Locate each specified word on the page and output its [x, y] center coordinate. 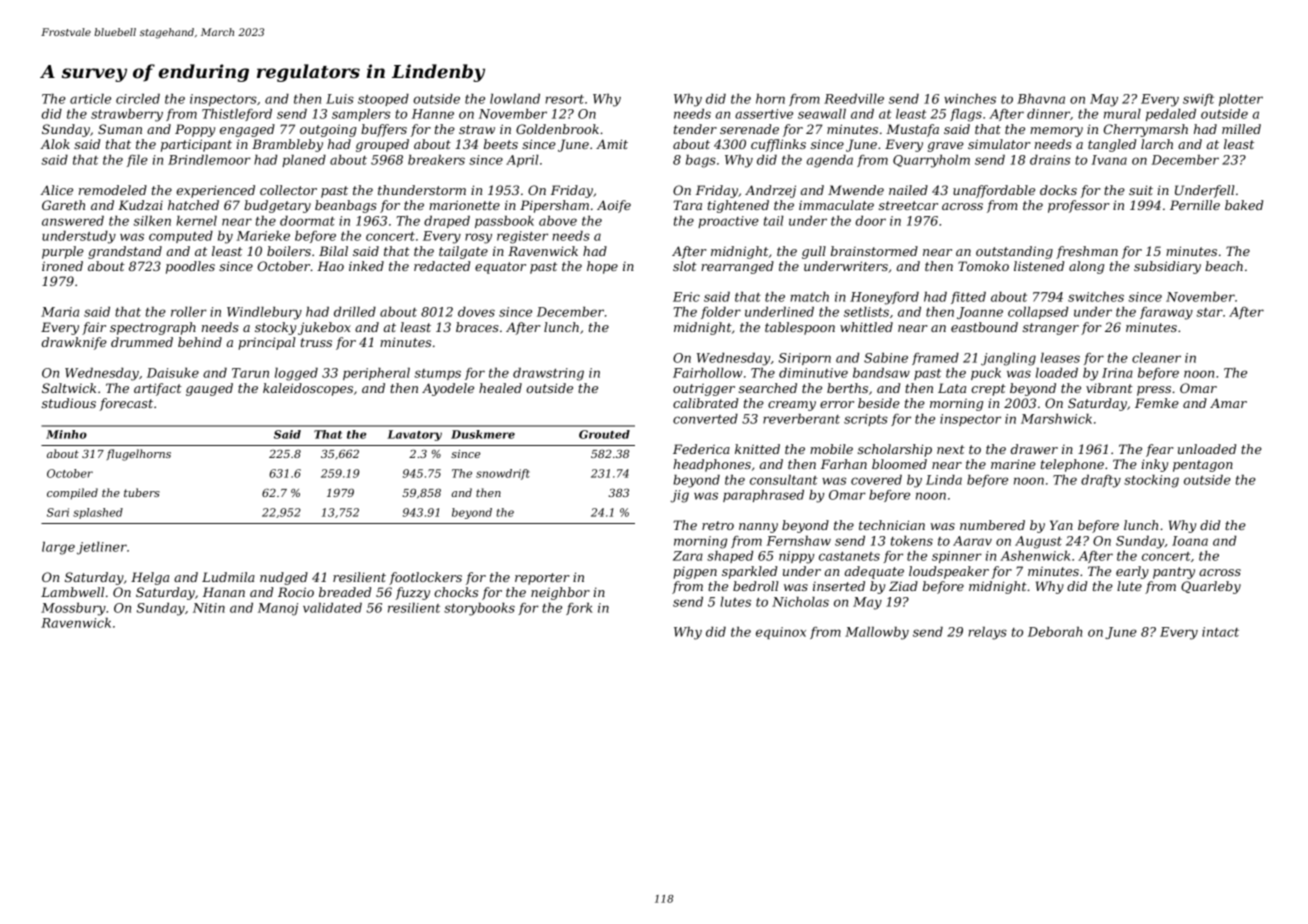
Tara [687, 205]
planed [304, 161]
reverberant [801, 419]
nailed [908, 190]
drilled [355, 312]
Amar [1228, 403]
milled [1241, 129]
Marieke [263, 236]
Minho [66, 434]
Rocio [296, 592]
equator [500, 268]
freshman [1087, 252]
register [522, 237]
